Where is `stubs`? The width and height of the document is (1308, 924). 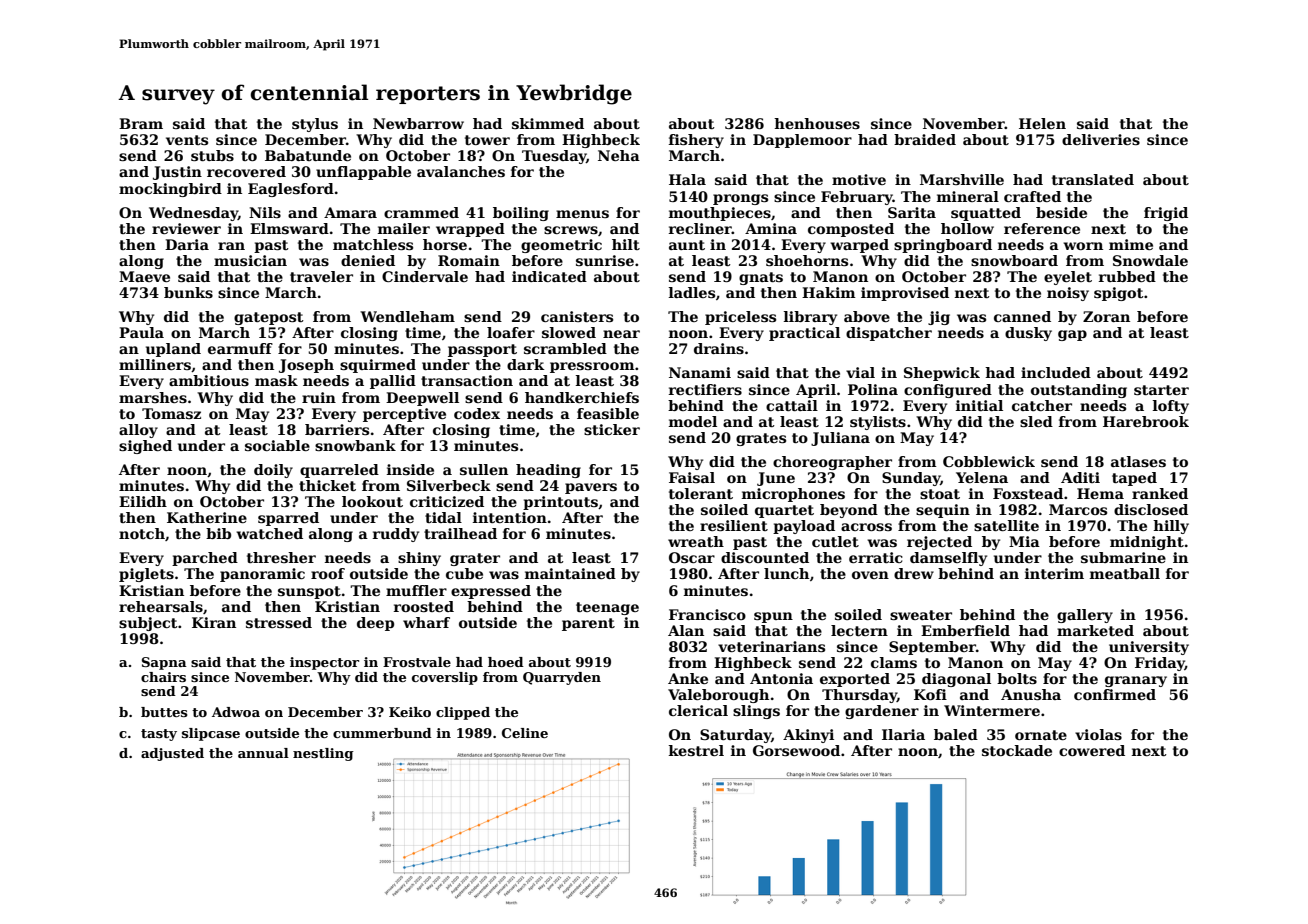
stubs is located at coordinates (212, 155).
